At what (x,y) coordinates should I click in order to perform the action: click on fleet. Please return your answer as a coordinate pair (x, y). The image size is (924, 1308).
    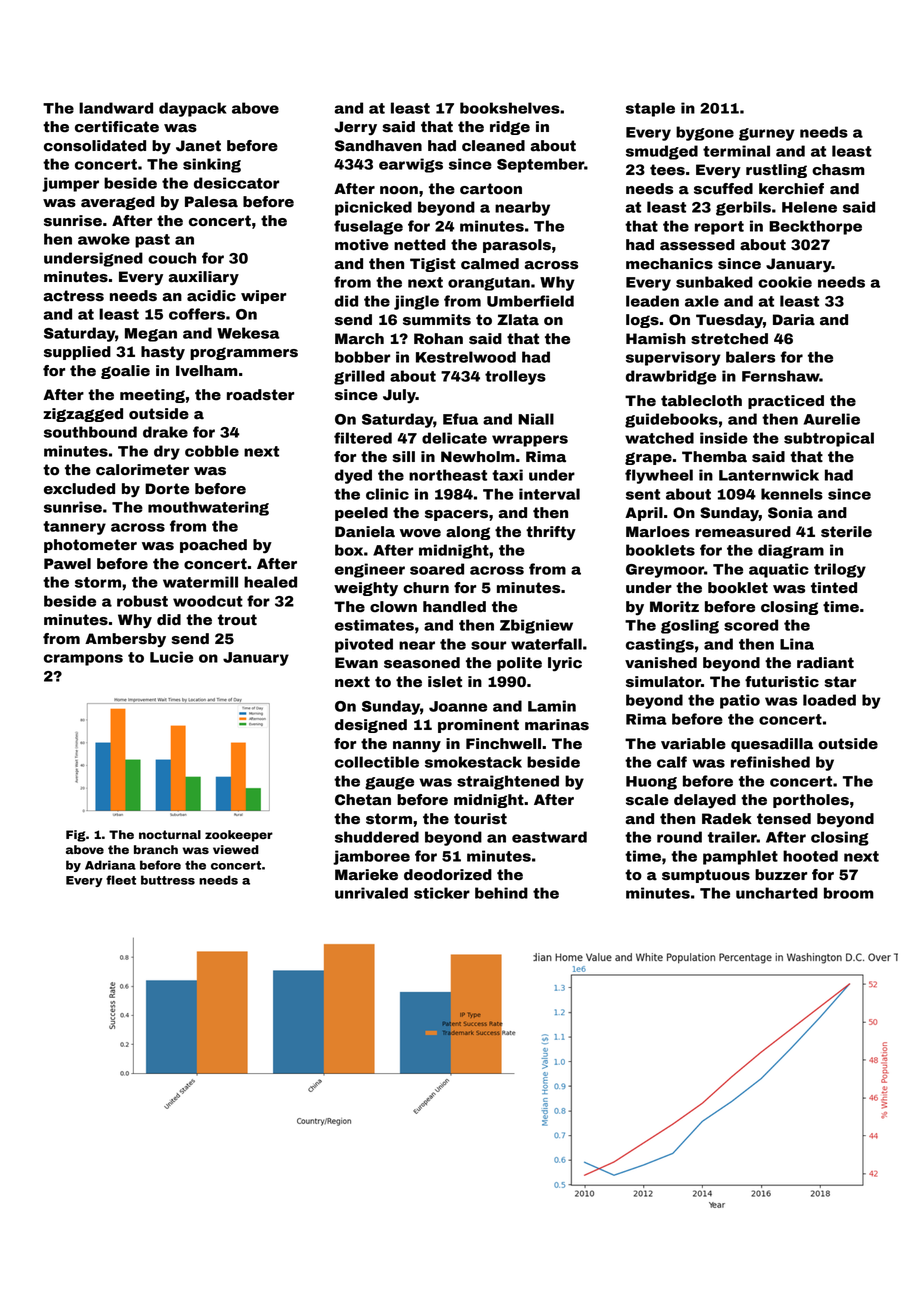
    Looking at the image, I should click on (121, 880).
